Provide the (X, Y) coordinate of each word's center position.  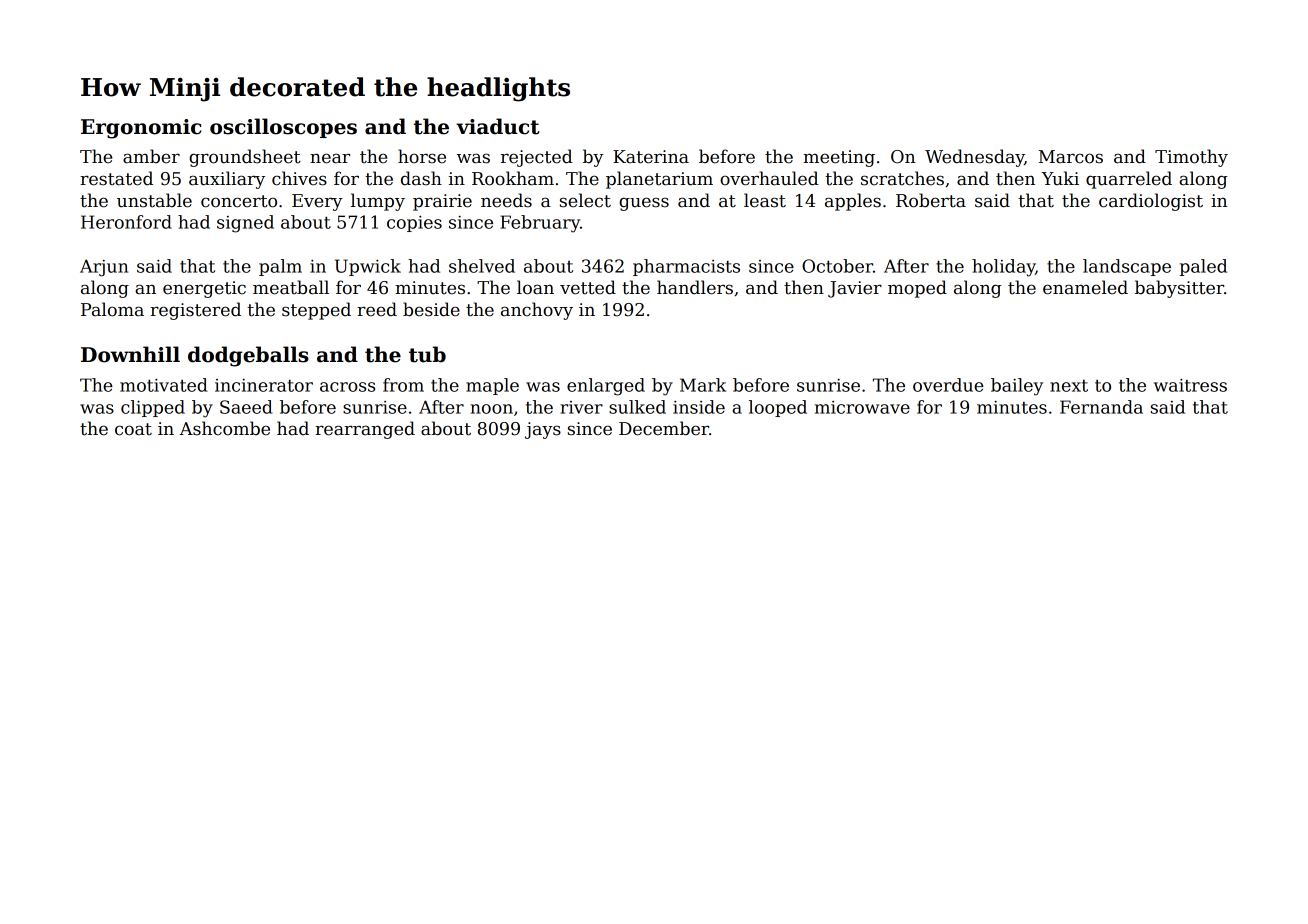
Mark (703, 385)
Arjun (104, 268)
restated (116, 178)
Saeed (246, 407)
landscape (1127, 267)
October (837, 266)
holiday (1003, 268)
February (540, 224)
